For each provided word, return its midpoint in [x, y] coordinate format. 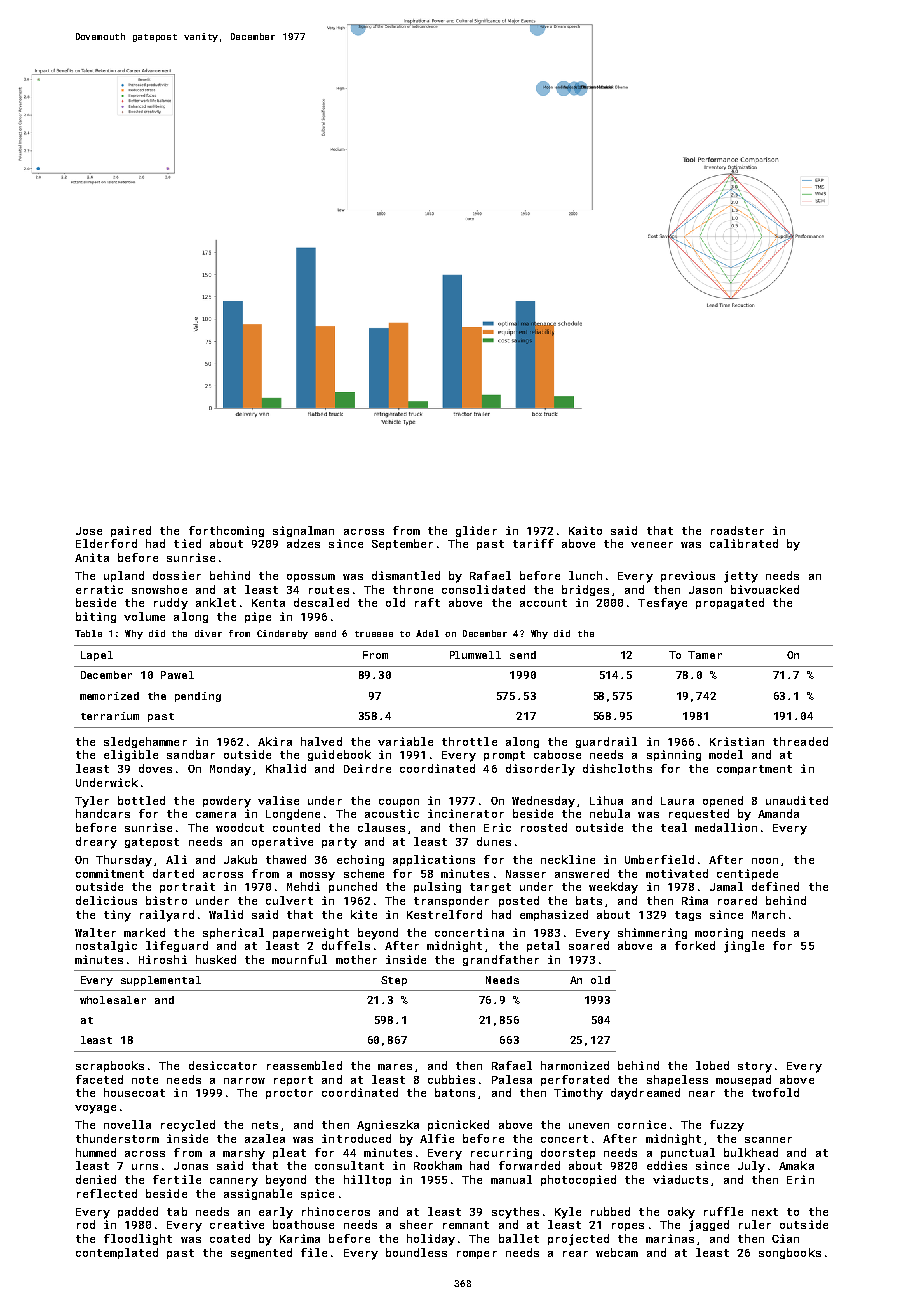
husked [216, 959]
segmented [261, 1253]
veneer [652, 545]
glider [476, 531]
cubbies [451, 1079]
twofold [775, 1092]
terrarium [110, 716]
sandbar [191, 754]
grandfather [501, 960]
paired [131, 531]
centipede [747, 874]
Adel [427, 633]
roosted [544, 827]
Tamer [705, 655]
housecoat [134, 1092]
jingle [744, 947]
